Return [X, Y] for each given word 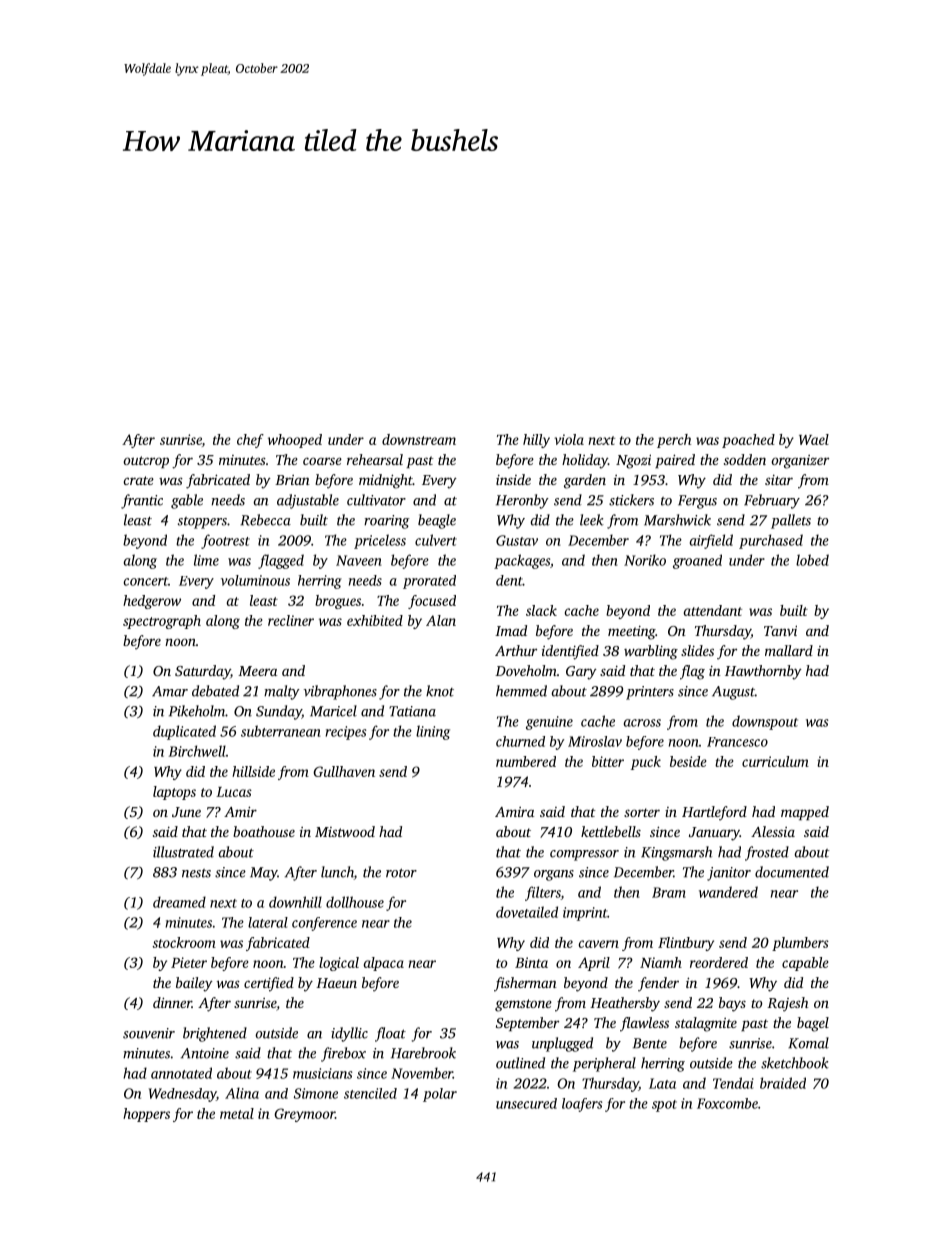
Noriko [645, 560]
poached [748, 441]
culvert [436, 540]
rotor [401, 873]
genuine [549, 723]
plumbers [800, 944]
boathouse [264, 831]
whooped [295, 441]
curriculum [775, 761]
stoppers [202, 523]
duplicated [184, 732]
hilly [536, 441]
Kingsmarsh [676, 853]
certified [269, 984]
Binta [531, 962]
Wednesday [182, 1095]
